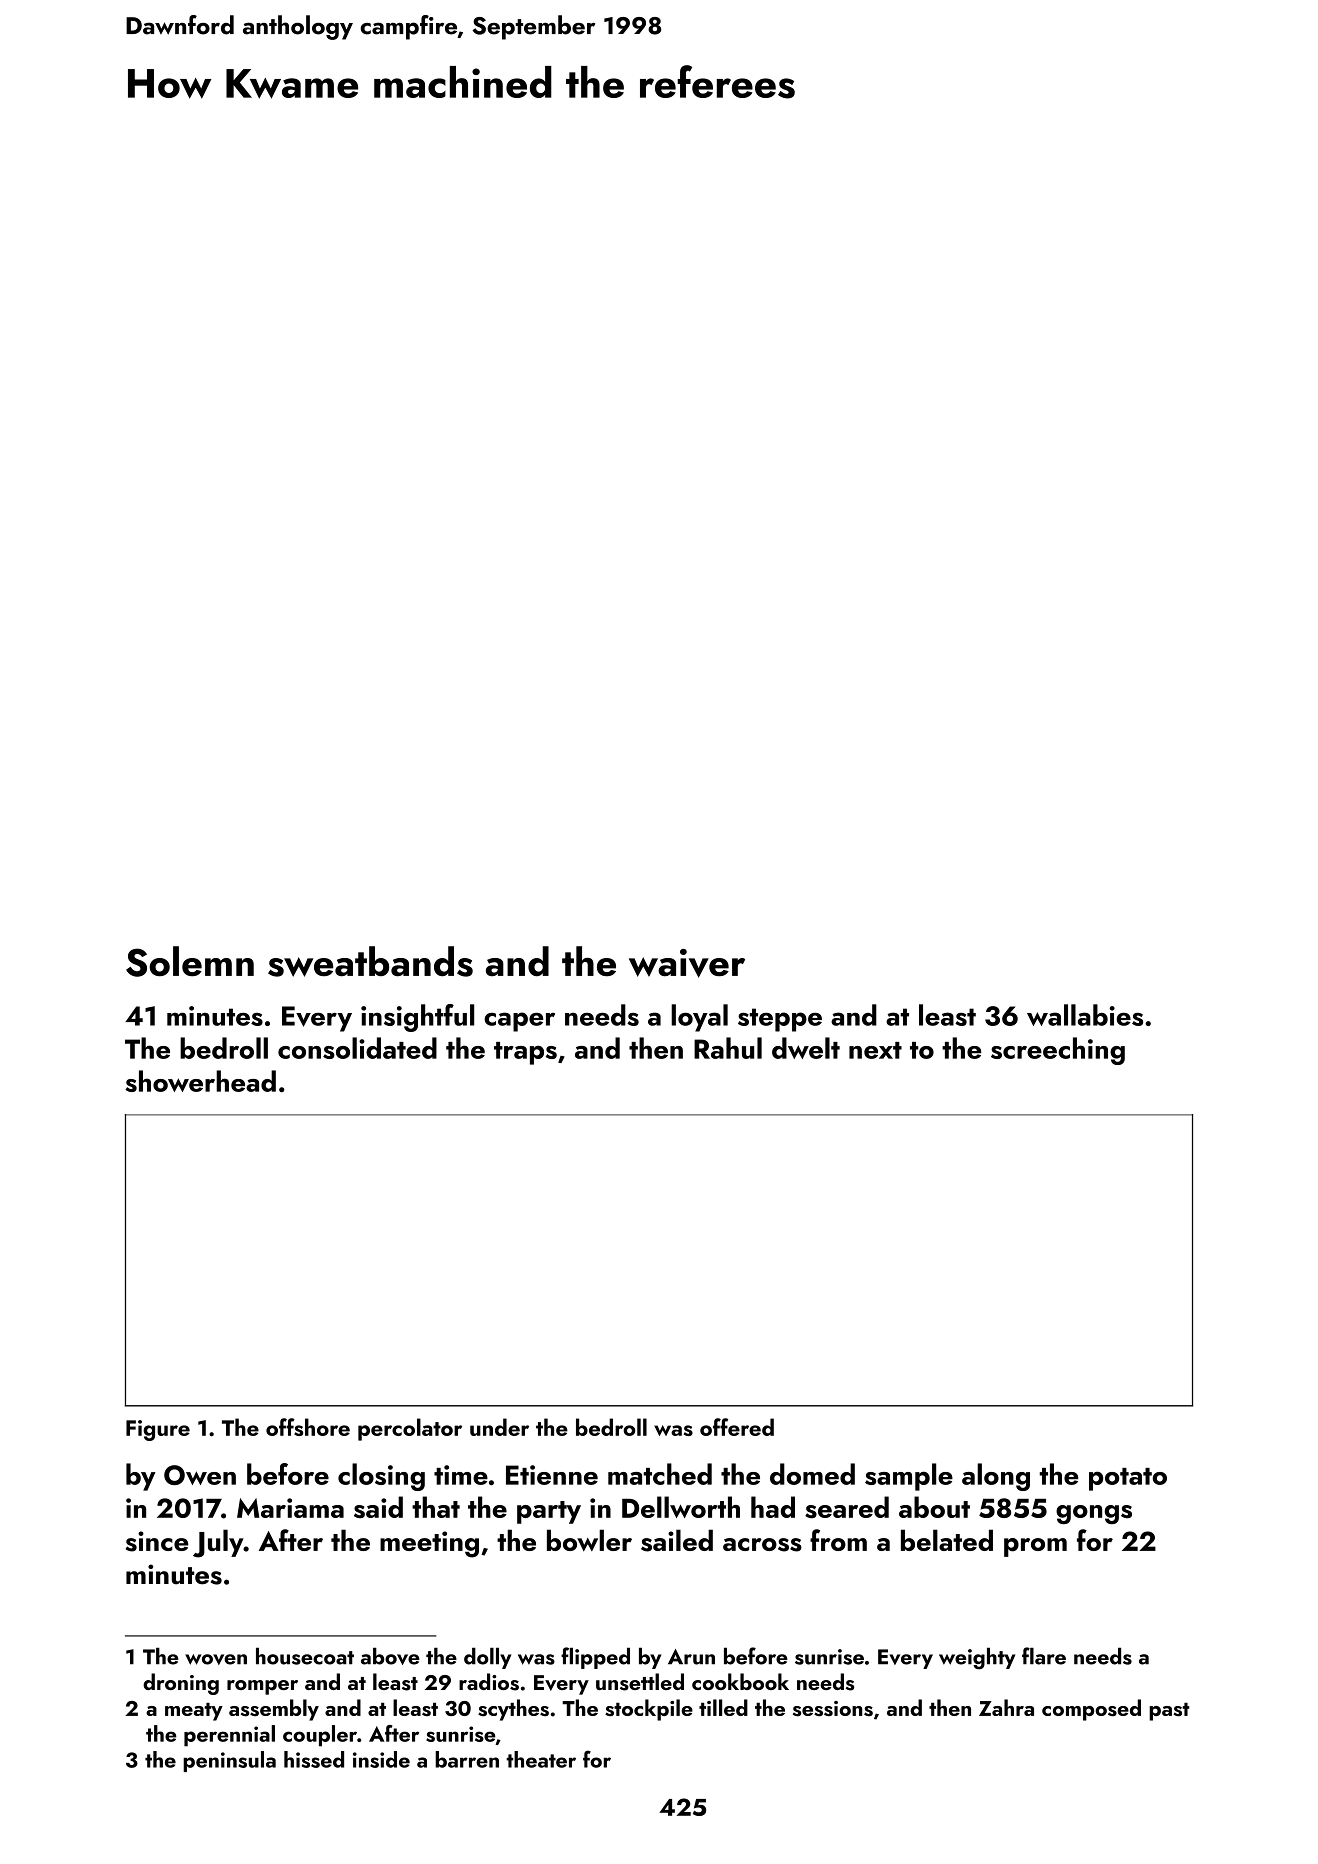  What do you see at coordinates (1128, 1479) in the document?
I see `potato` at bounding box center [1128, 1479].
